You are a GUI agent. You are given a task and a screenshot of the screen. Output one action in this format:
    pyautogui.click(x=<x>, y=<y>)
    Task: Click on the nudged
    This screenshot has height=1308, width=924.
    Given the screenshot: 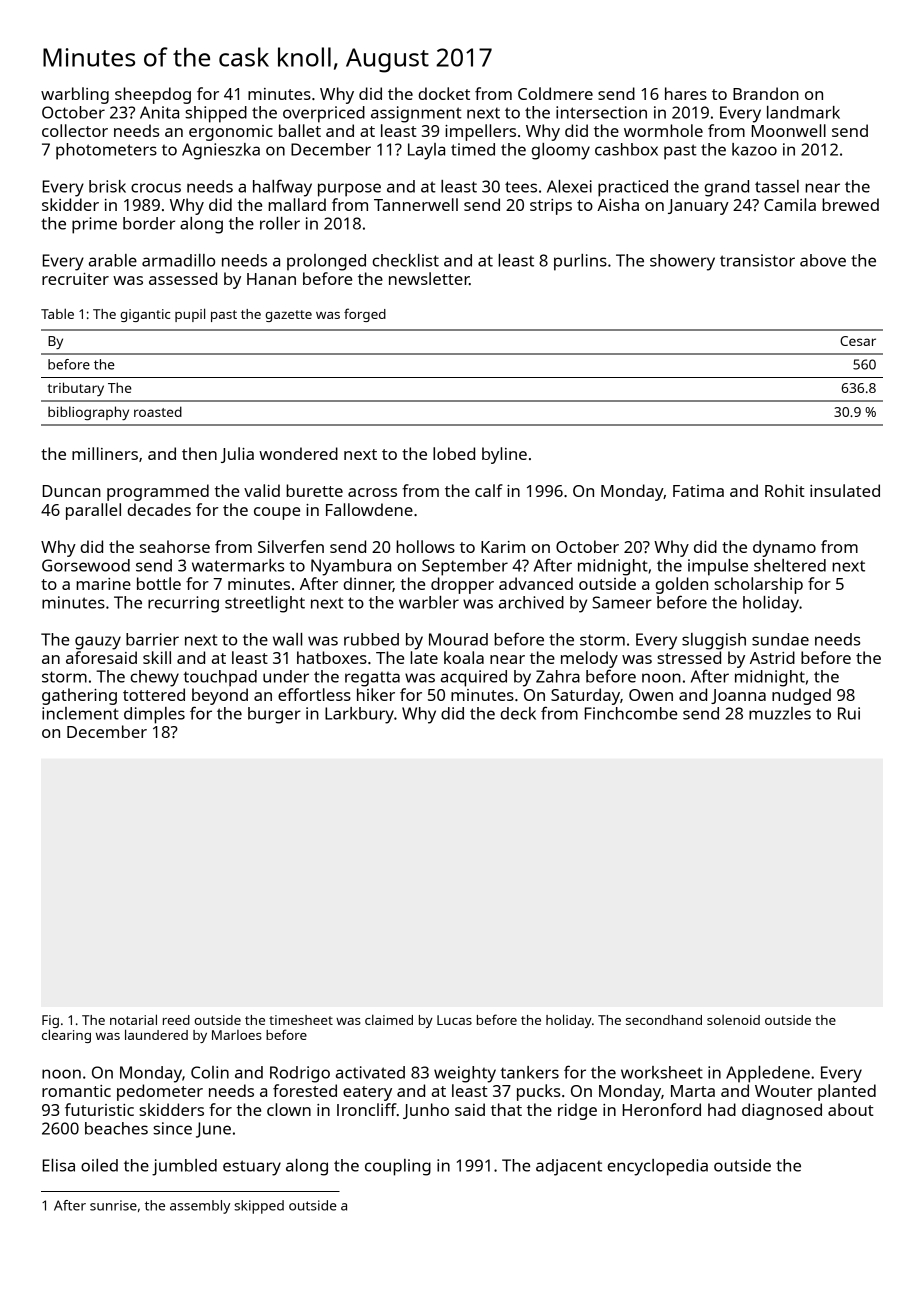 What is the action you would take?
    pyautogui.click(x=801, y=696)
